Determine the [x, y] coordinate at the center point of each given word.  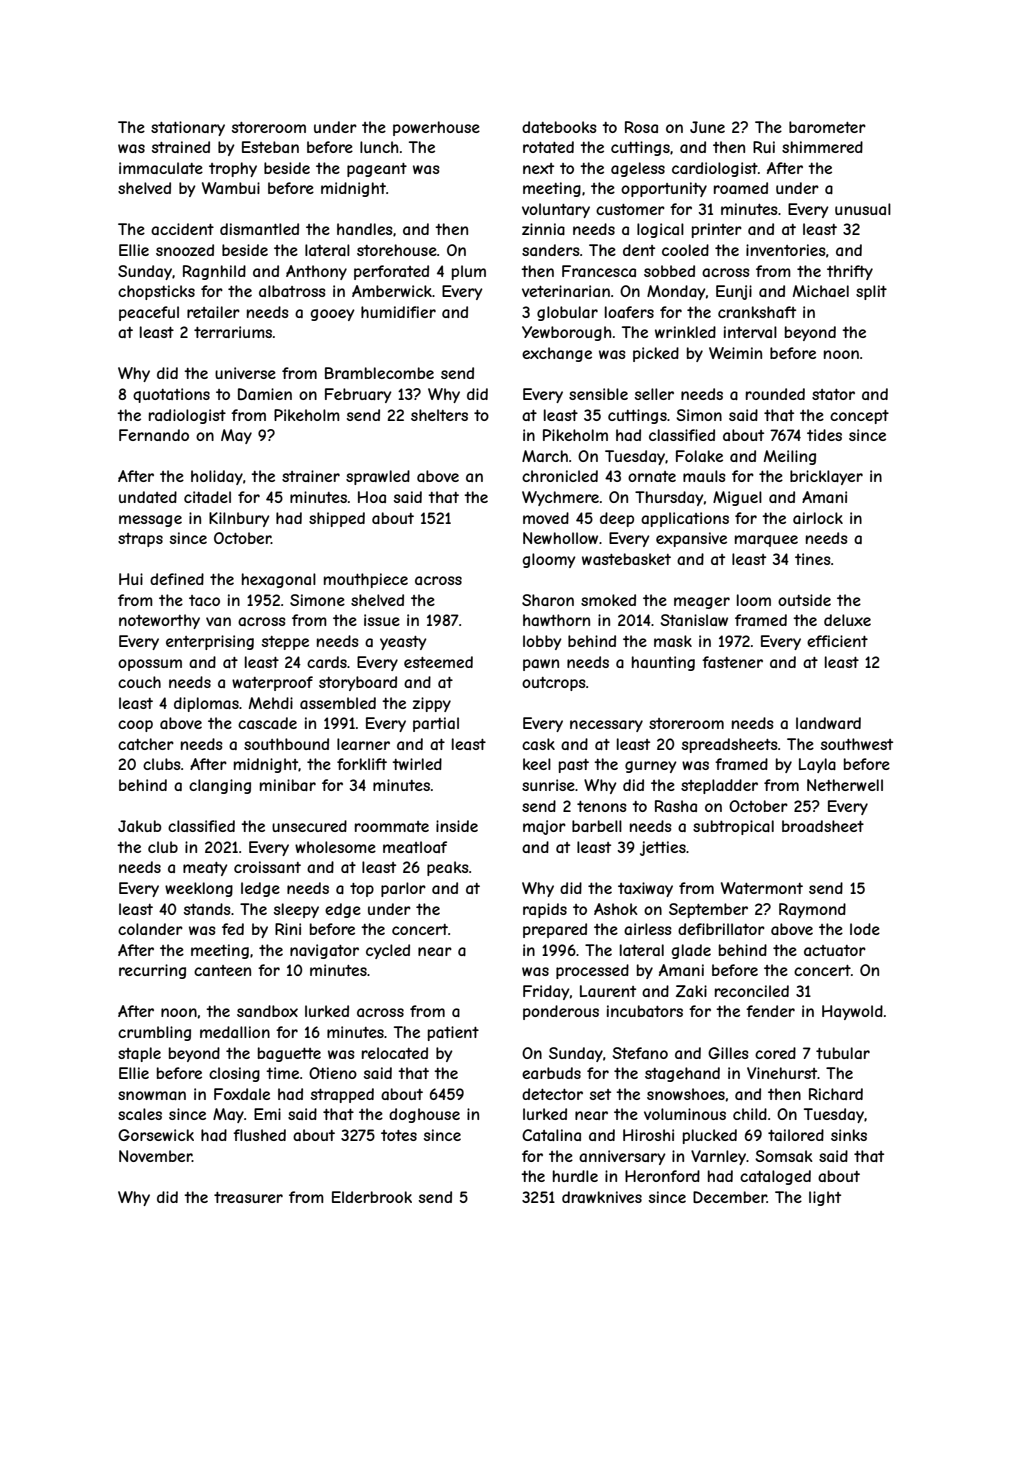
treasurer [248, 1197]
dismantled [259, 229]
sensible [598, 394]
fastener [732, 662]
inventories [786, 250]
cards [327, 662]
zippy [432, 704]
